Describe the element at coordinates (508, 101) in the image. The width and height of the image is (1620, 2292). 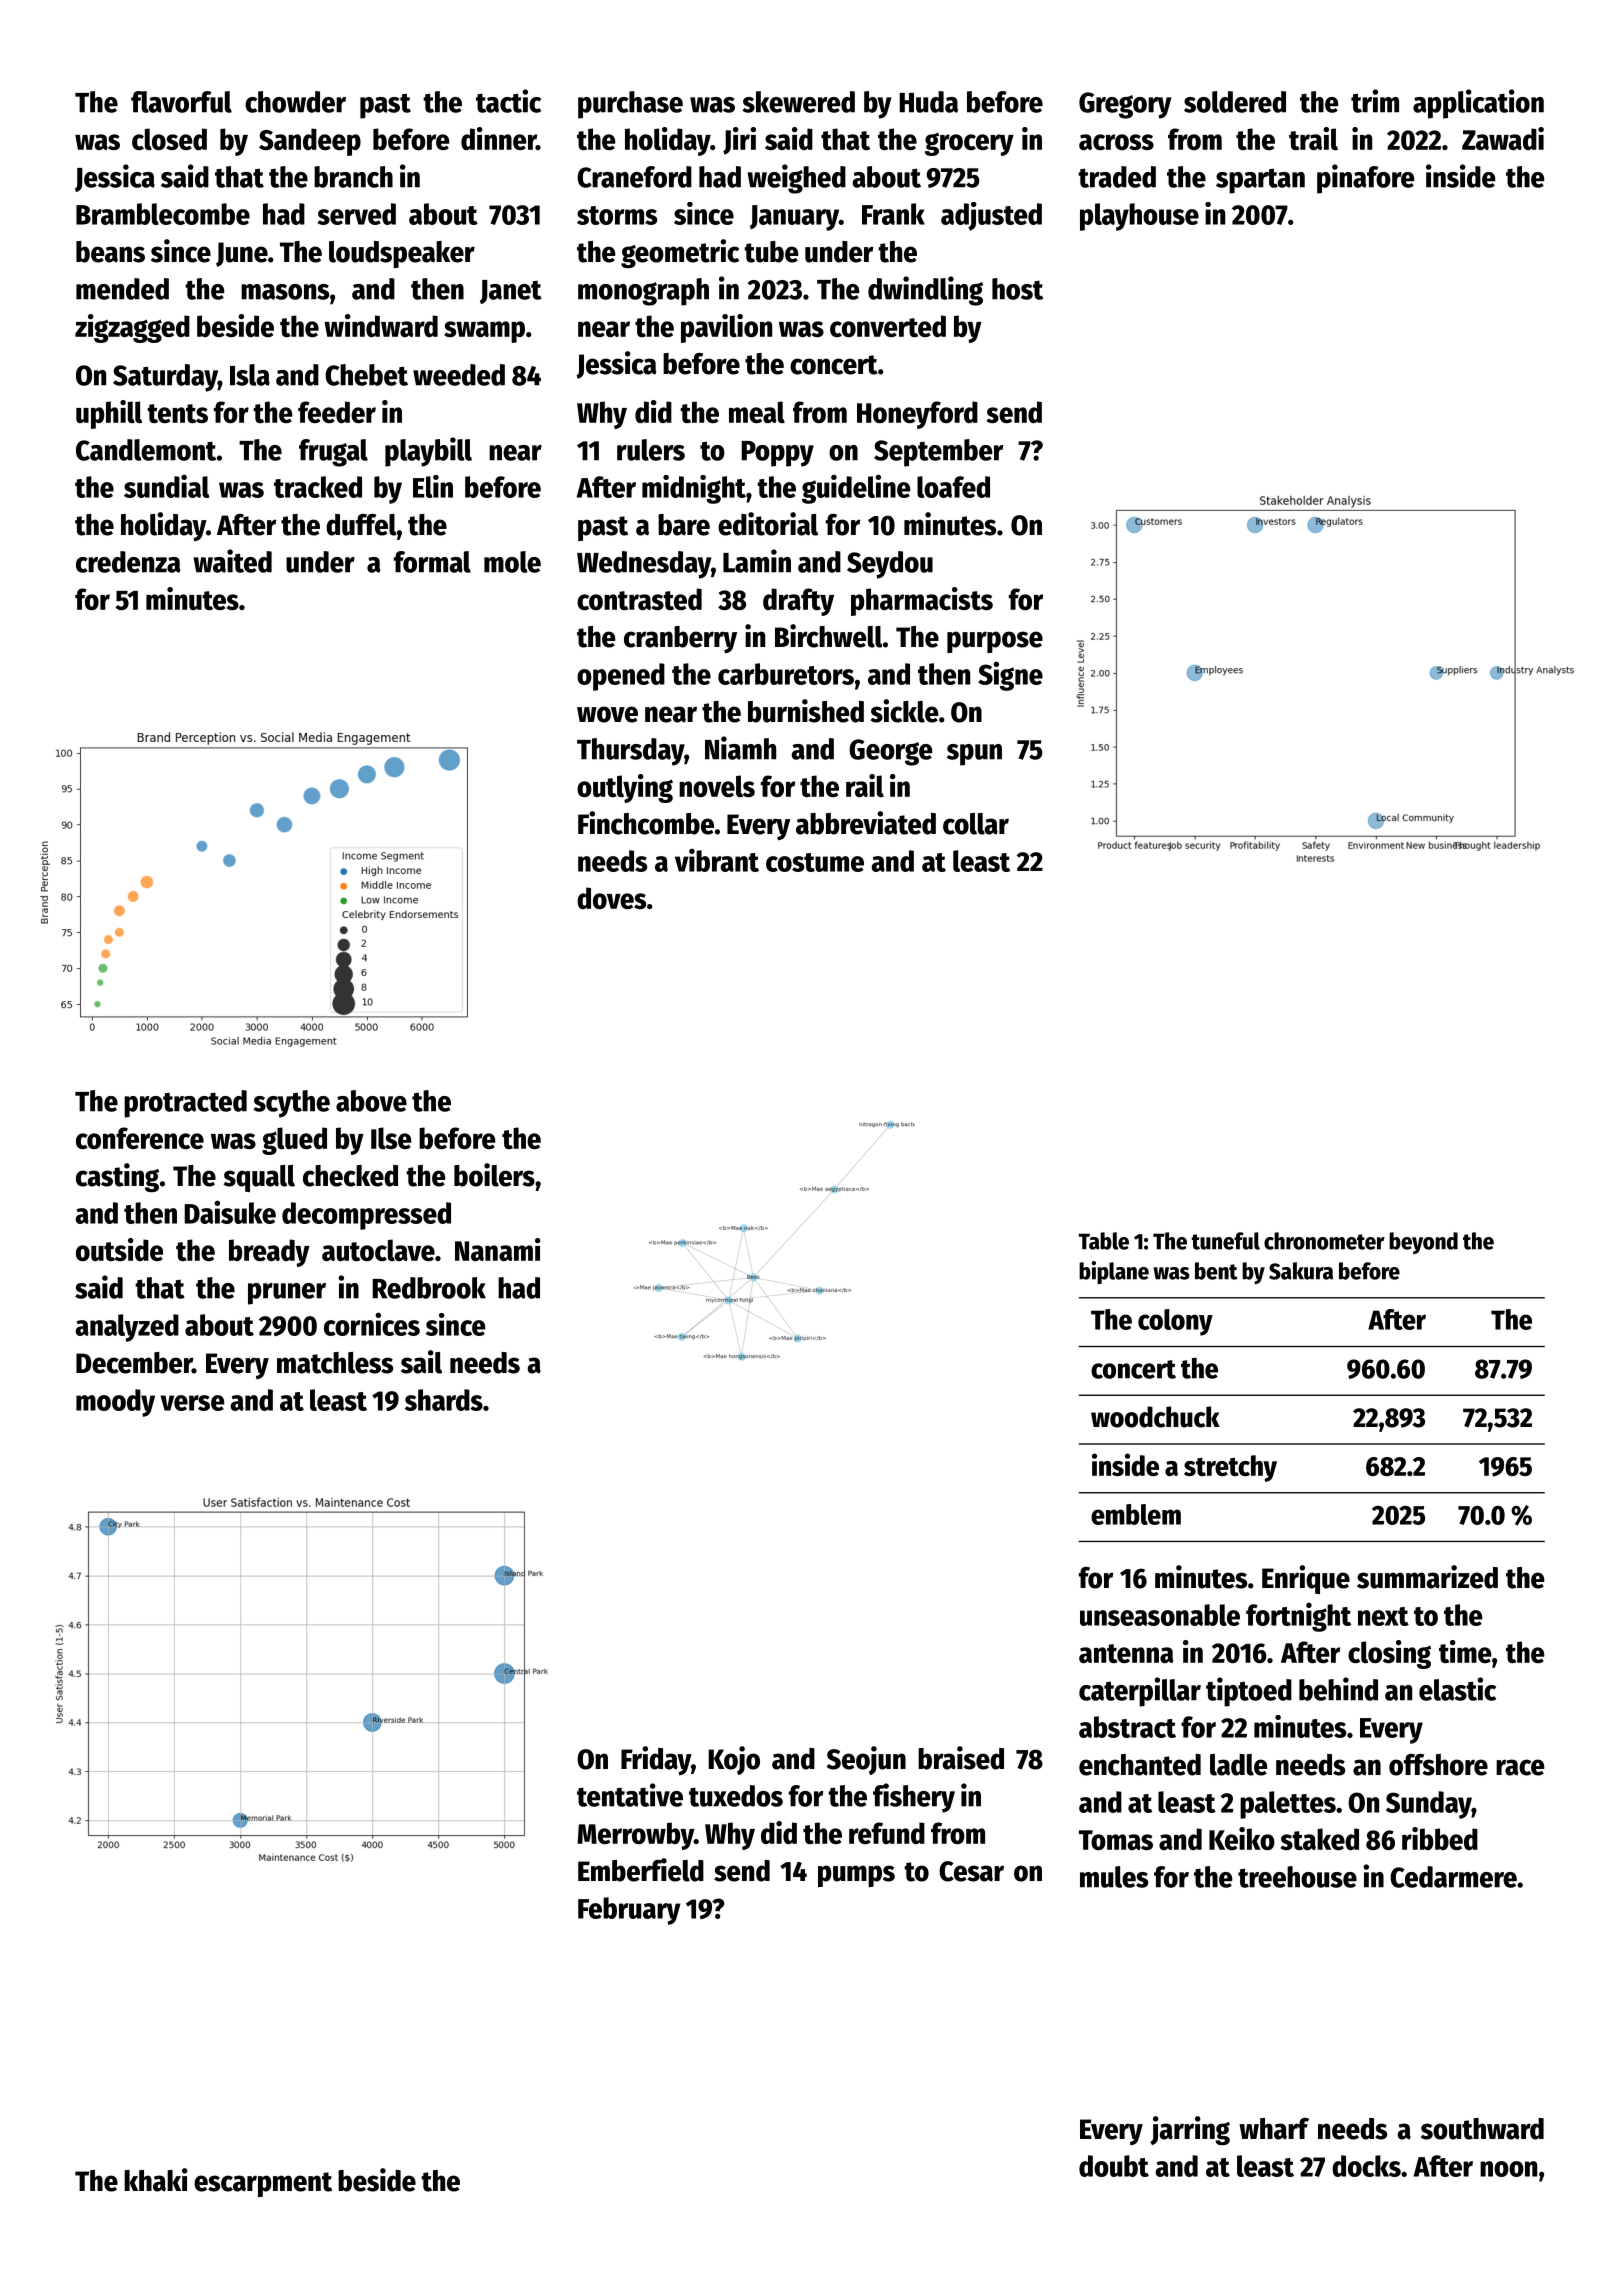
I see `tactic` at that location.
